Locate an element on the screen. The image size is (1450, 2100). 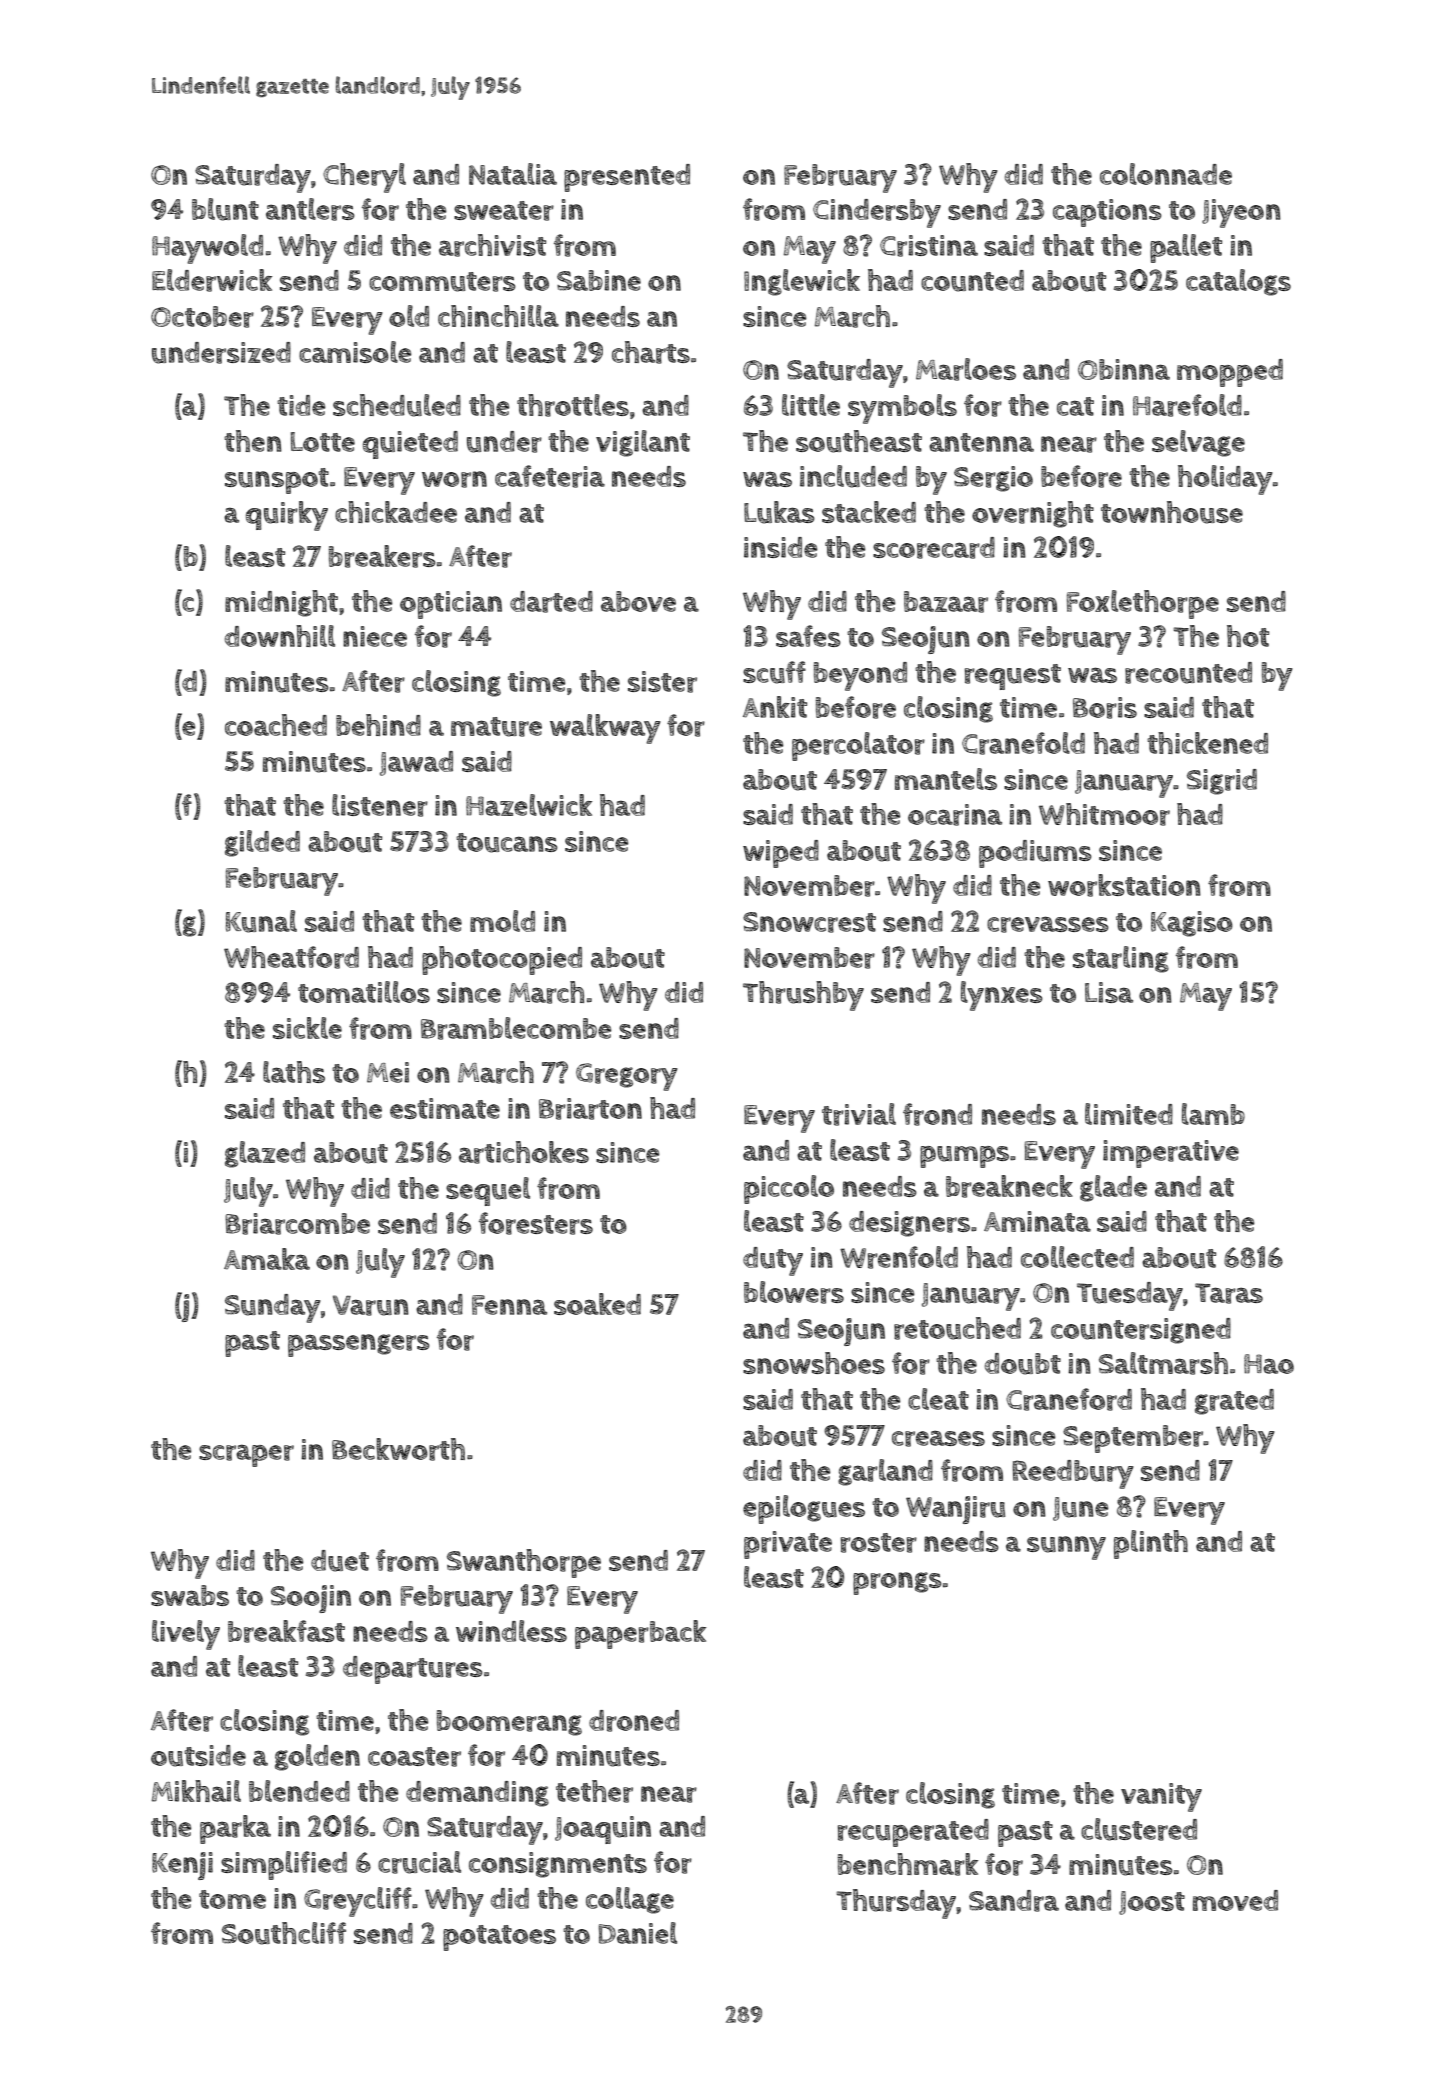
droned is located at coordinates (634, 1721).
